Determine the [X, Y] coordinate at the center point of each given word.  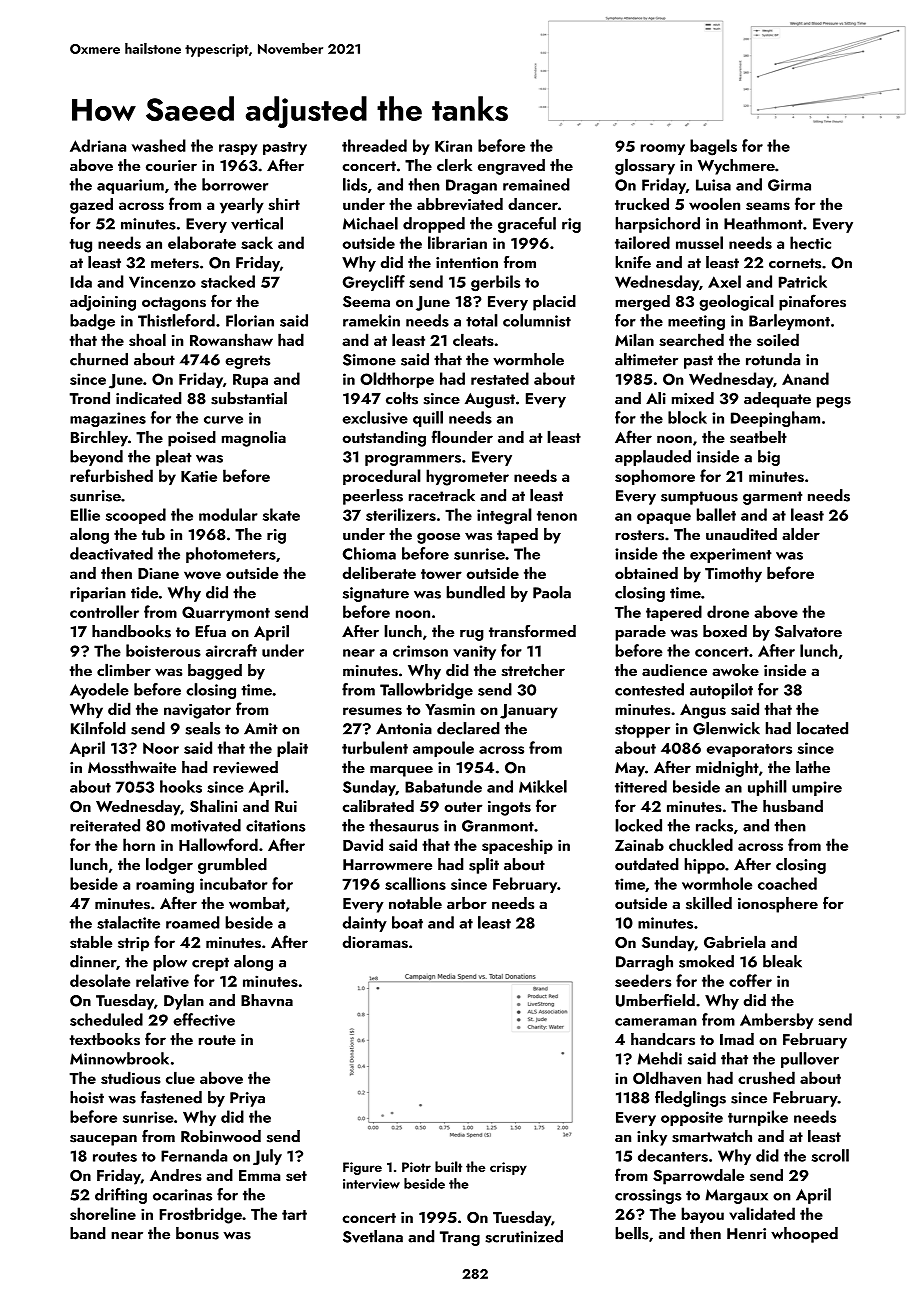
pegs [834, 402]
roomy [663, 149]
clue [180, 1077]
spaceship [517, 846]
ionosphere [778, 905]
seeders [643, 980]
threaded [374, 145]
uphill [767, 788]
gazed [91, 206]
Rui [286, 806]
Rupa [250, 381]
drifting [121, 1196]
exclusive [375, 417]
